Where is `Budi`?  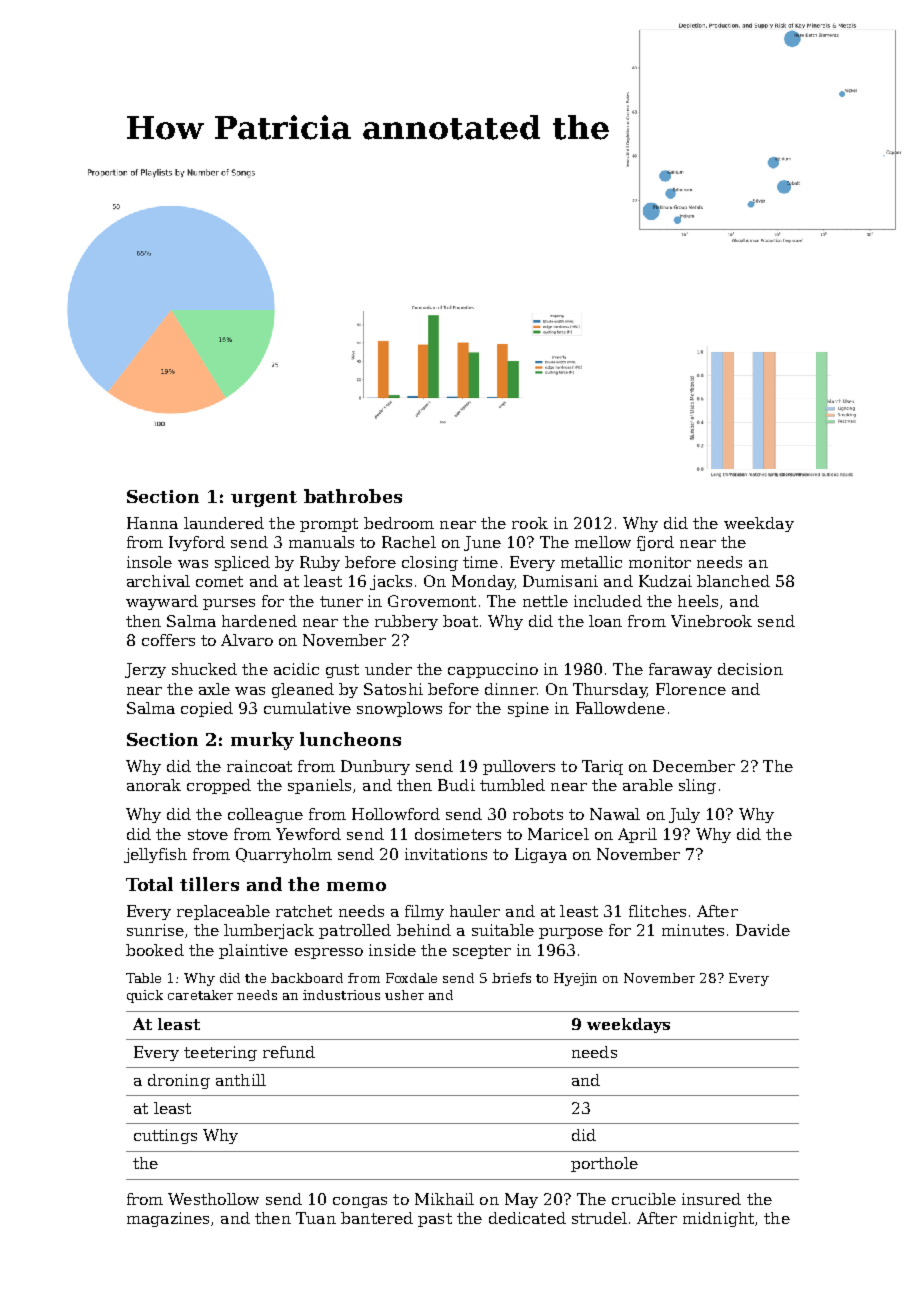
Budi is located at coordinates (456, 785).
